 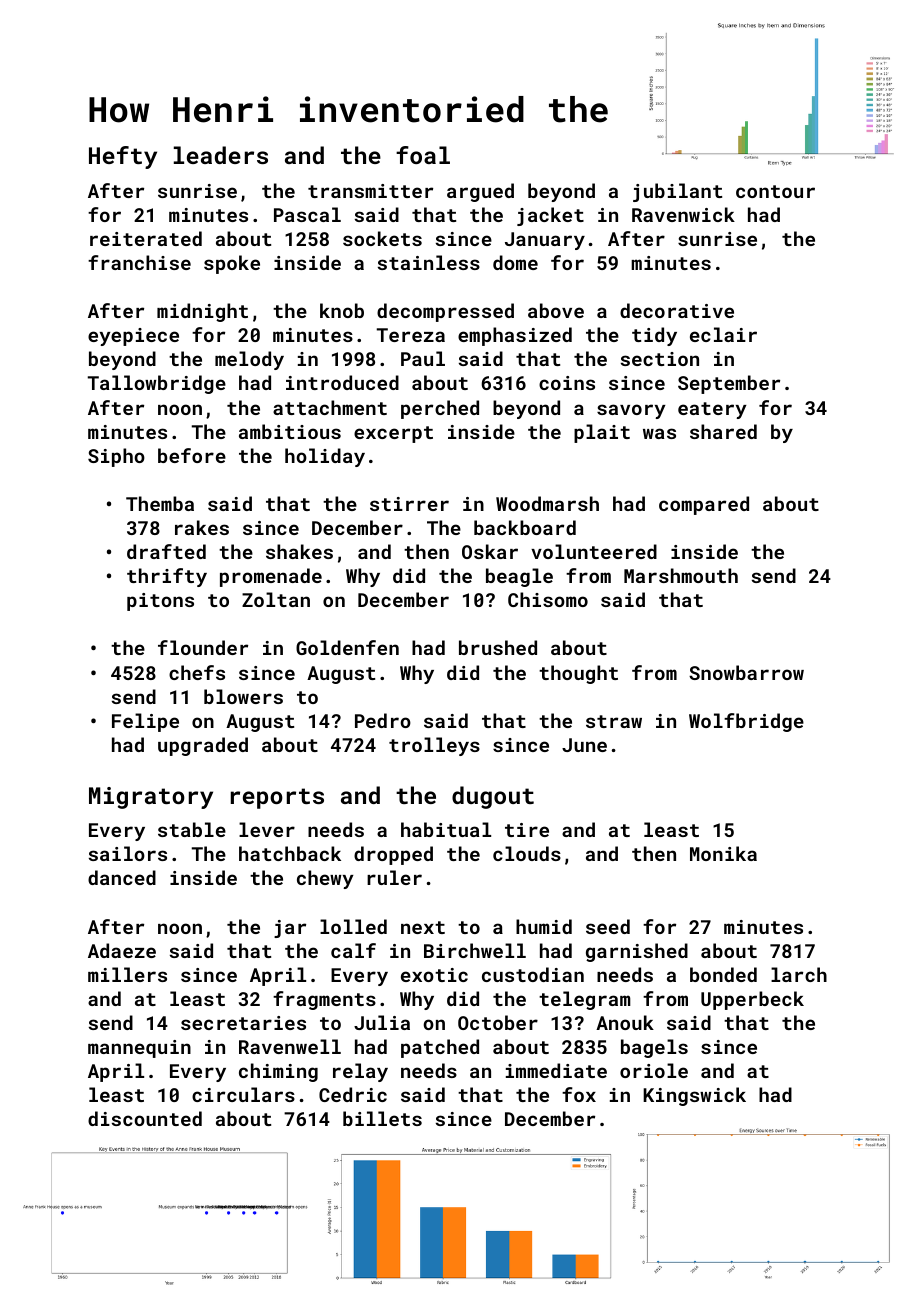 I want to click on Wolfbridge, so click(x=746, y=722).
